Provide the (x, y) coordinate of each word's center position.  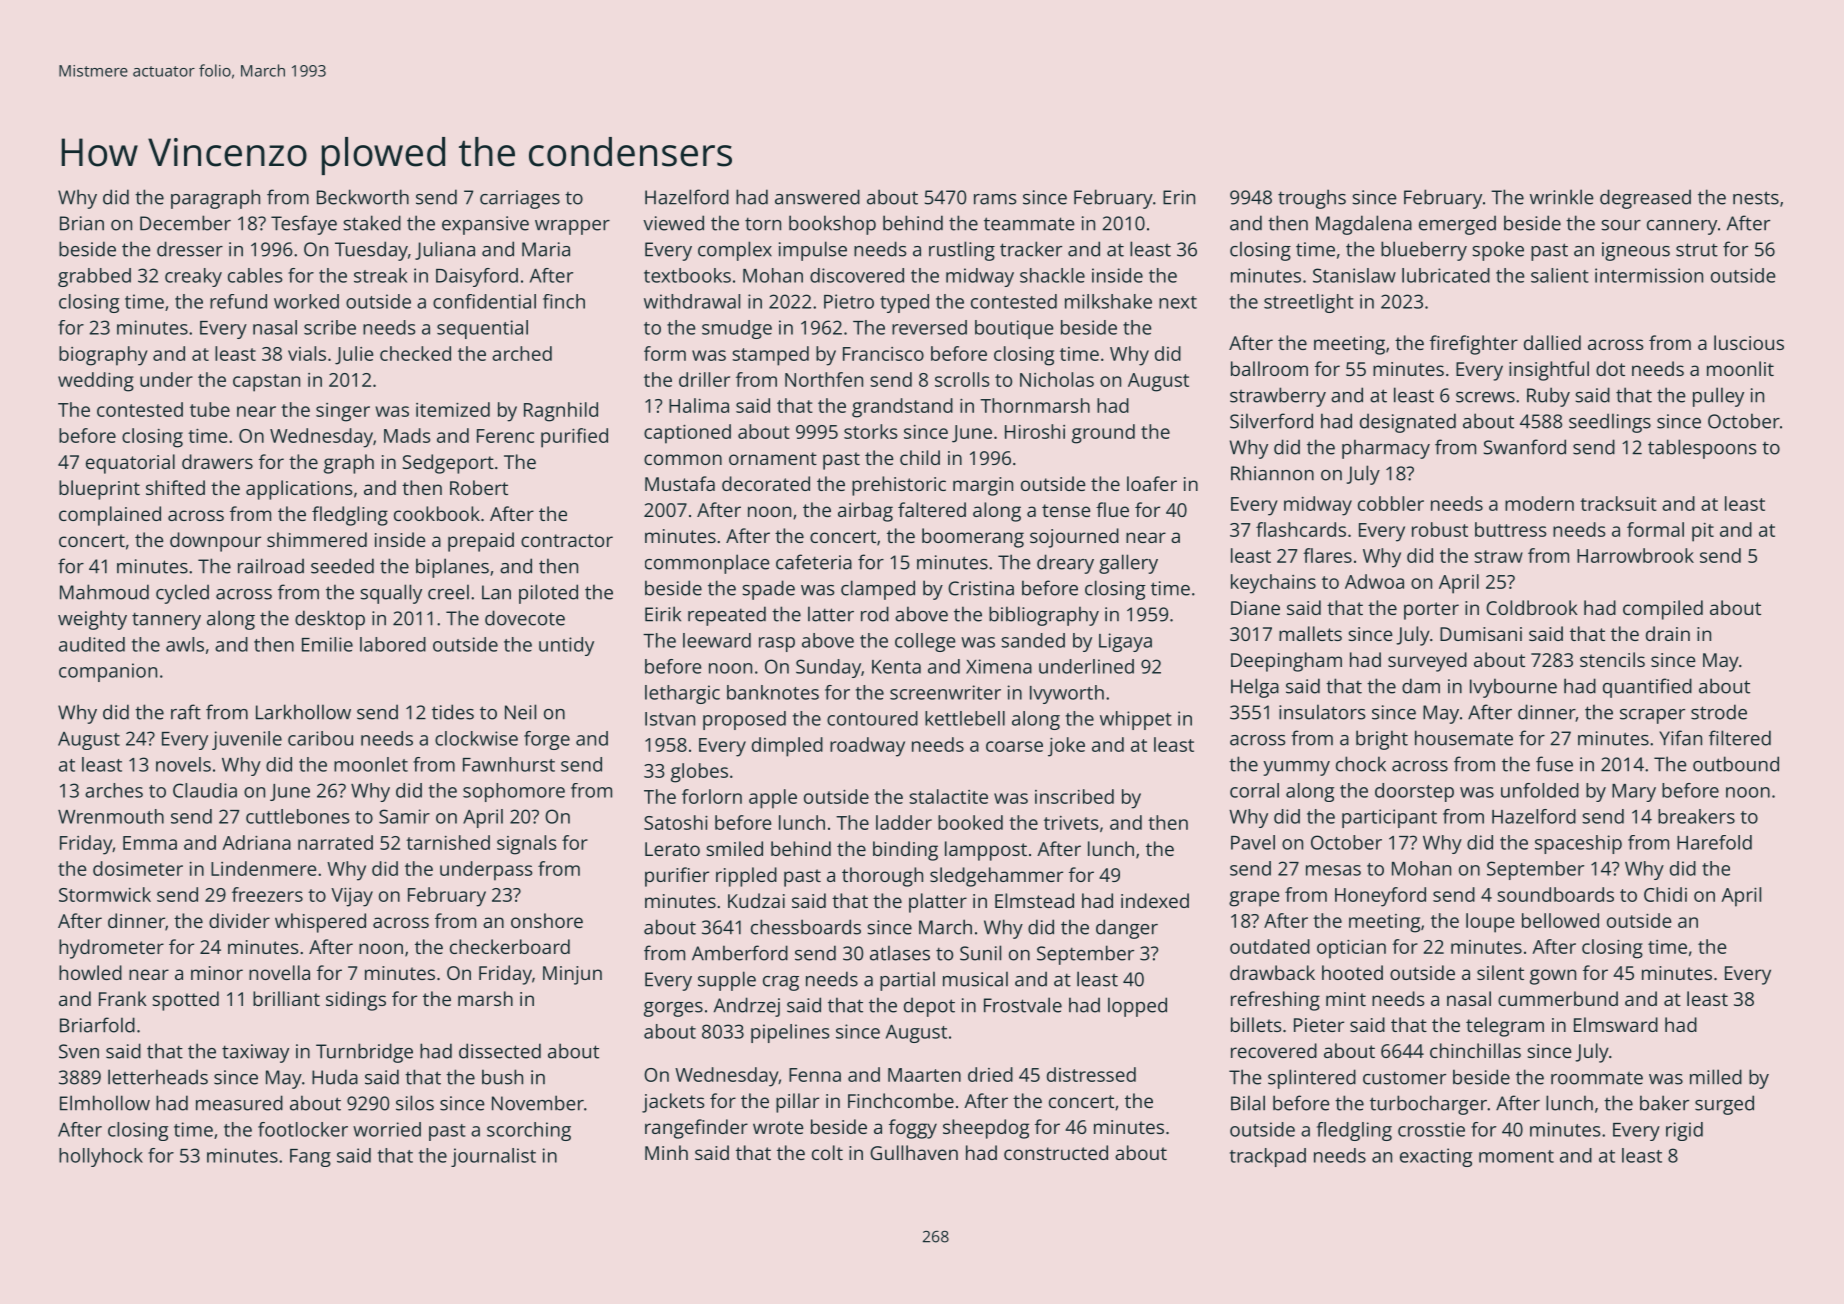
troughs (1312, 199)
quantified (1647, 688)
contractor (567, 540)
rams (995, 199)
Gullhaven (914, 1152)
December (185, 223)
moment (1516, 1156)
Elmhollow (105, 1103)
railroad (271, 566)
